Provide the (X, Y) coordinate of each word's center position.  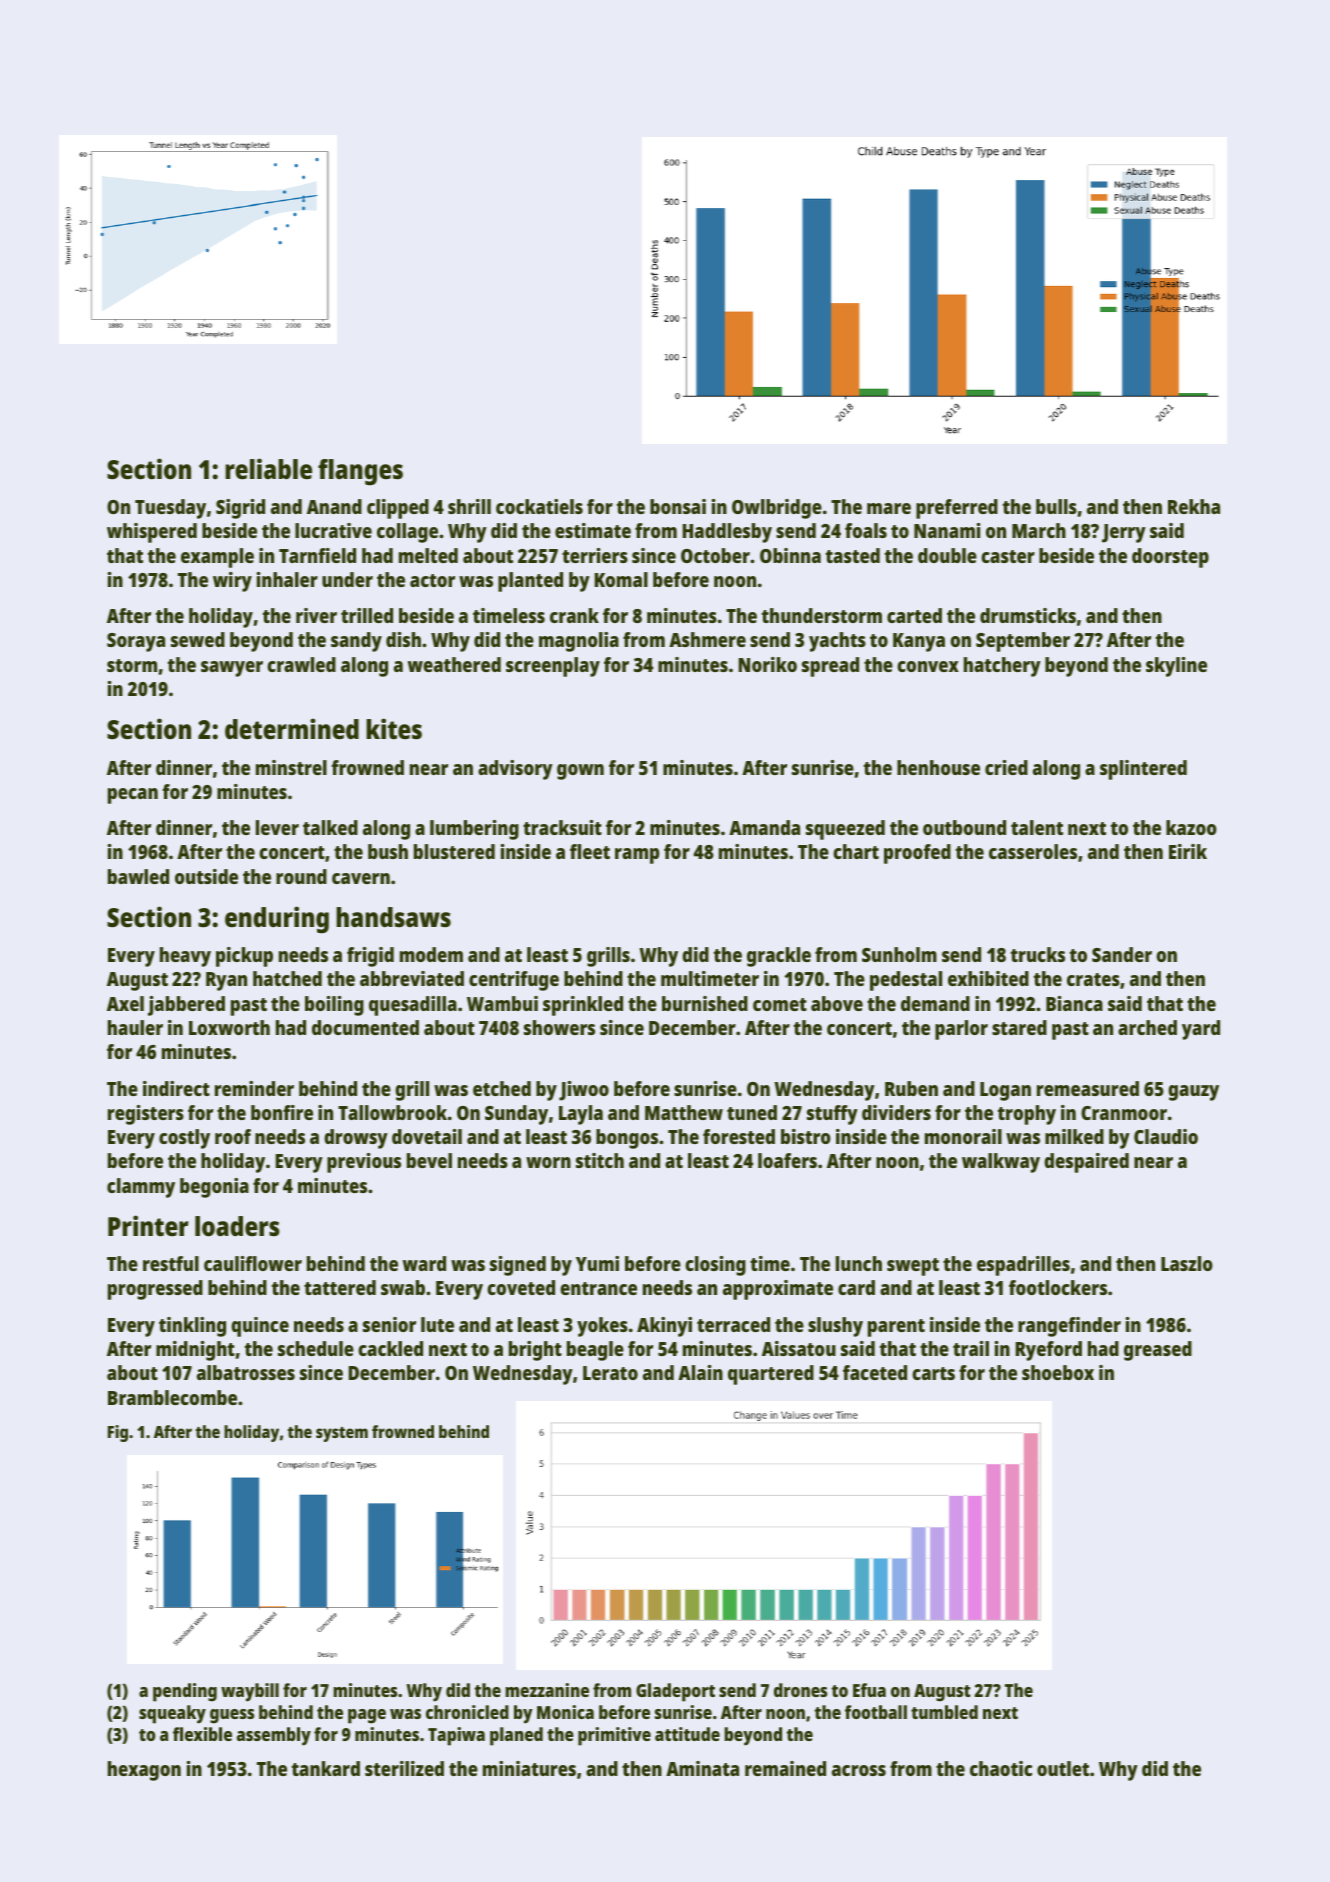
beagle (595, 1351)
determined (292, 729)
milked (1074, 1136)
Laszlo (1187, 1263)
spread (830, 667)
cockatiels (539, 506)
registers (146, 1115)
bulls (1056, 506)
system (342, 1434)
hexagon (144, 1771)
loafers (787, 1160)
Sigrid (240, 509)
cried (1006, 767)
